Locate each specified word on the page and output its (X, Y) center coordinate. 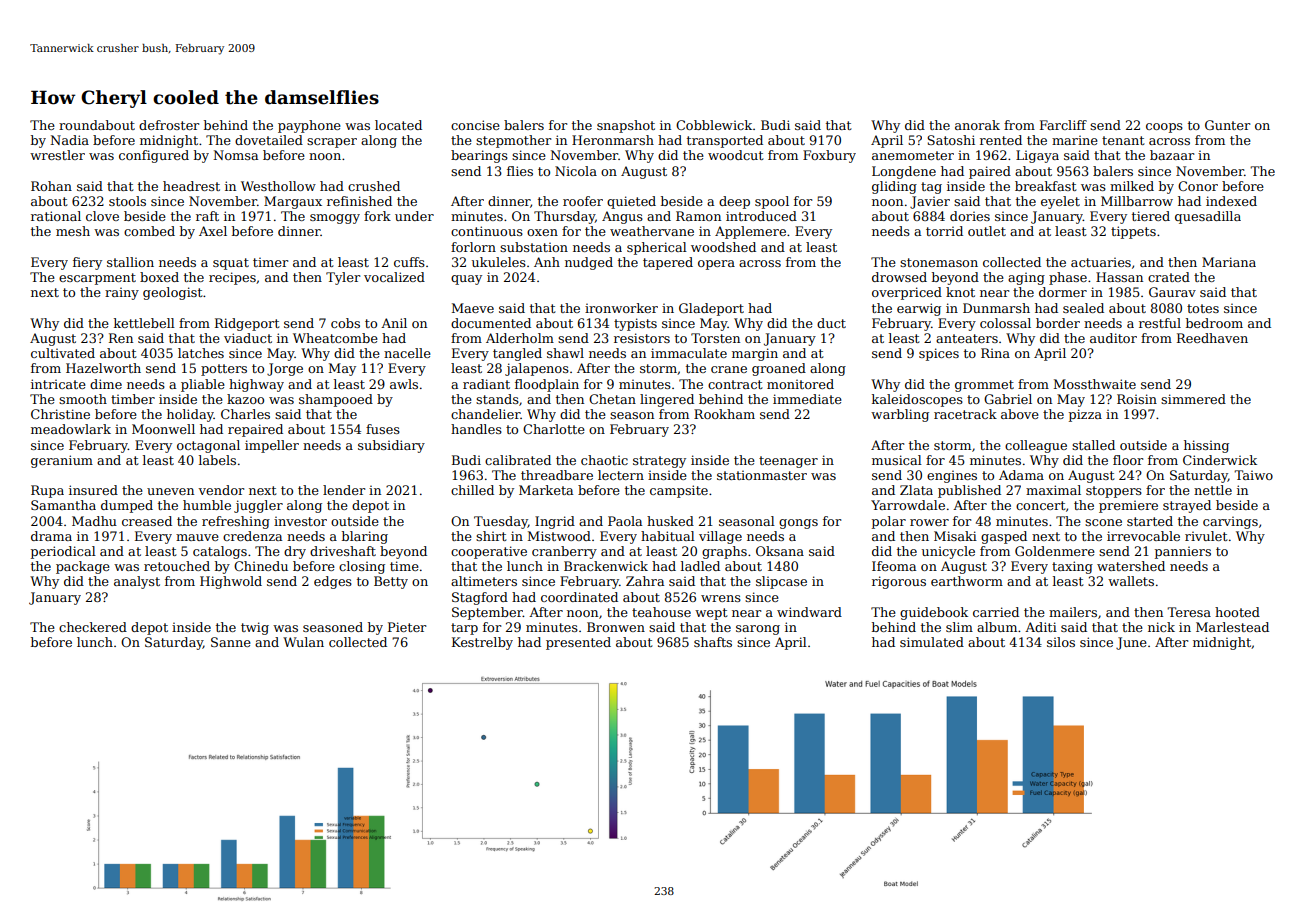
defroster (169, 125)
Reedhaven (1212, 338)
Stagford (480, 598)
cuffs (409, 262)
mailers (1073, 612)
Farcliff (1063, 125)
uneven (170, 491)
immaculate (689, 353)
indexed (1231, 201)
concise (475, 125)
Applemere (750, 232)
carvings (1230, 523)
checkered (93, 627)
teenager (788, 462)
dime (106, 384)
